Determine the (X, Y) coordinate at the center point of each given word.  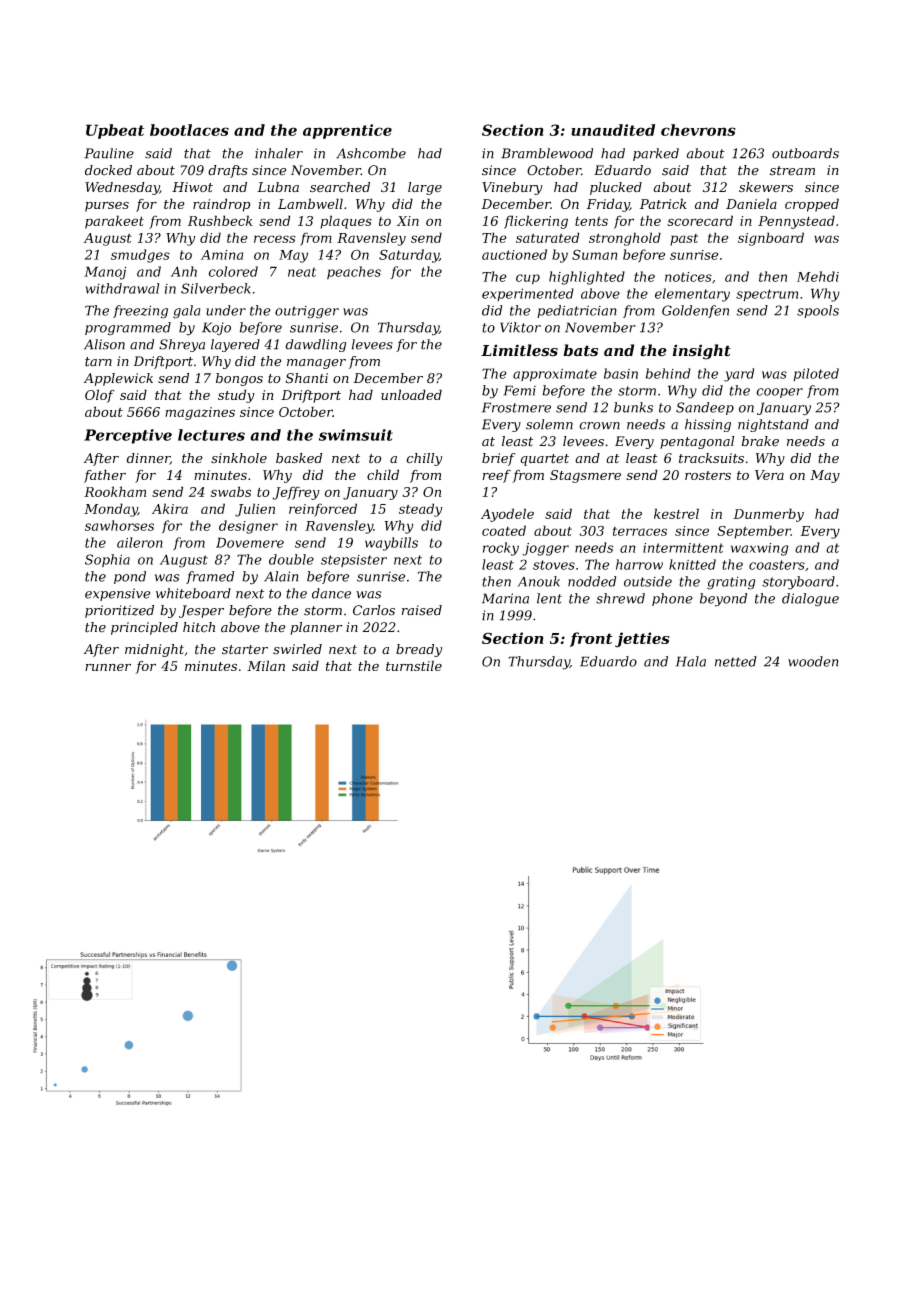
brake (760, 441)
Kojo (216, 329)
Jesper (201, 611)
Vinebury (512, 188)
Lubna (278, 187)
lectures (211, 435)
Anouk (539, 581)
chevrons (698, 130)
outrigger (307, 312)
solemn (549, 424)
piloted (816, 374)
